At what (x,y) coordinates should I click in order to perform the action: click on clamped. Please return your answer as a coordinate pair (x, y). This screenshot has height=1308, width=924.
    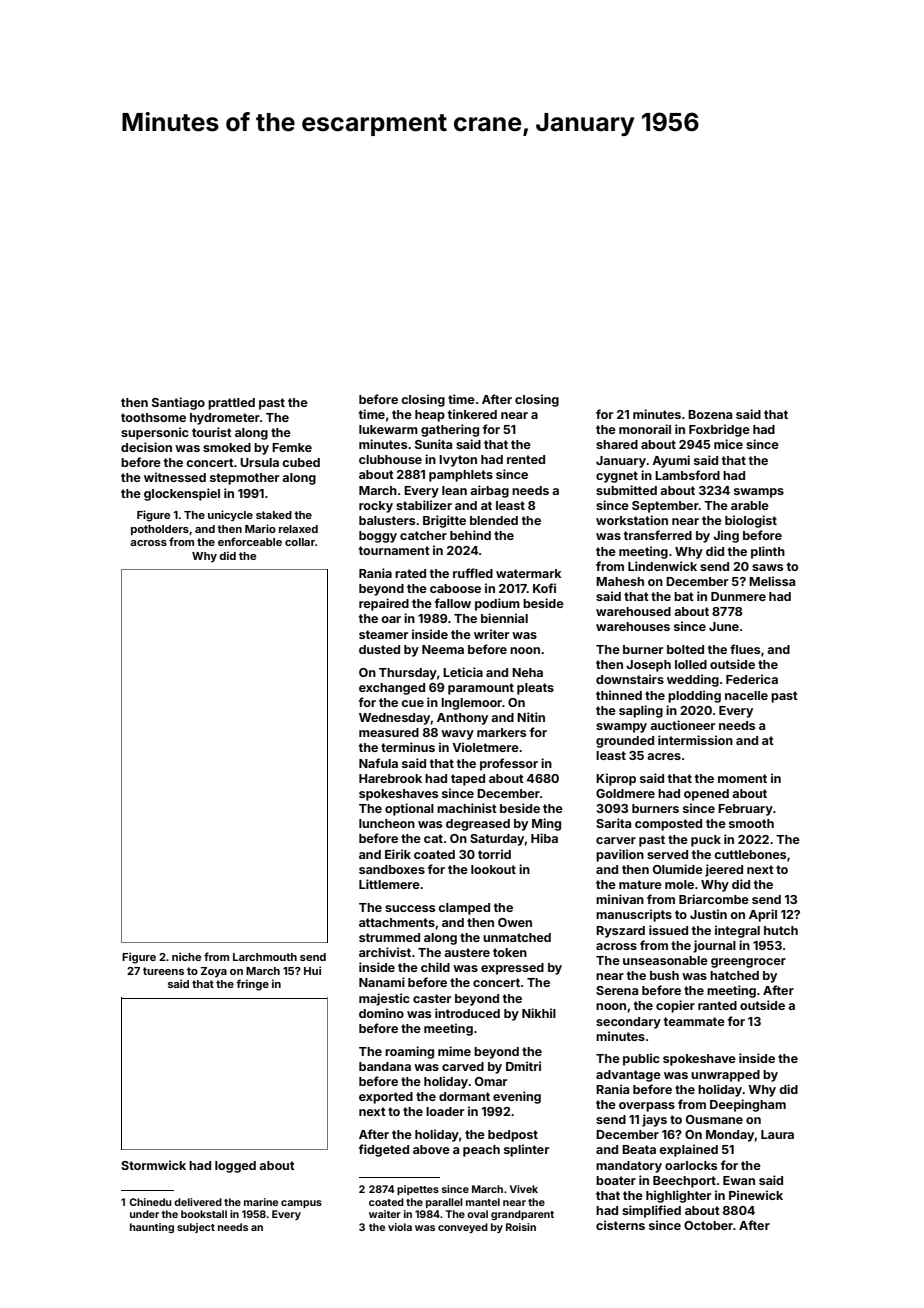
    Looking at the image, I should click on (464, 909).
